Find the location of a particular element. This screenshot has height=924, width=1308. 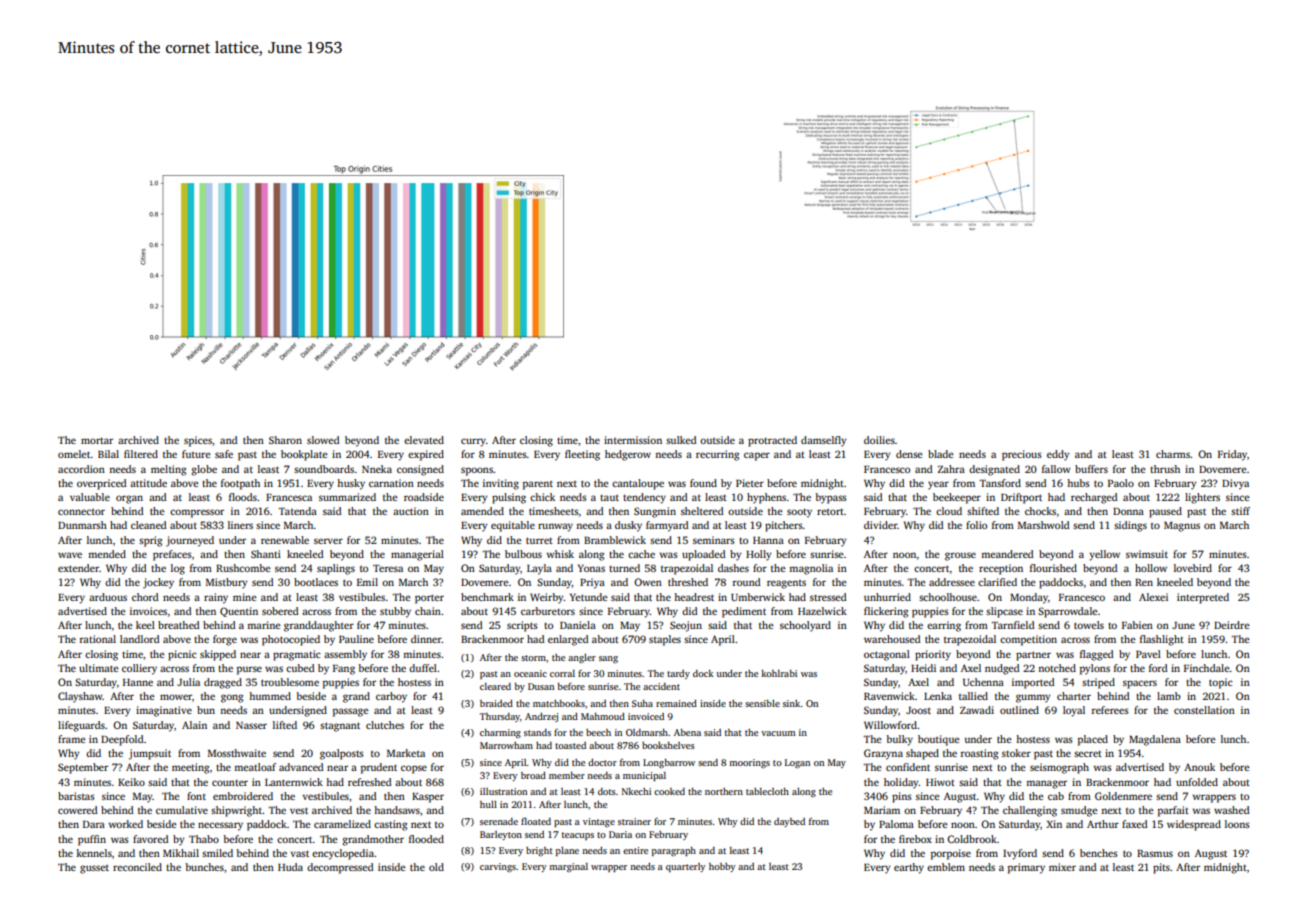

Deirdre is located at coordinates (1232, 625).
